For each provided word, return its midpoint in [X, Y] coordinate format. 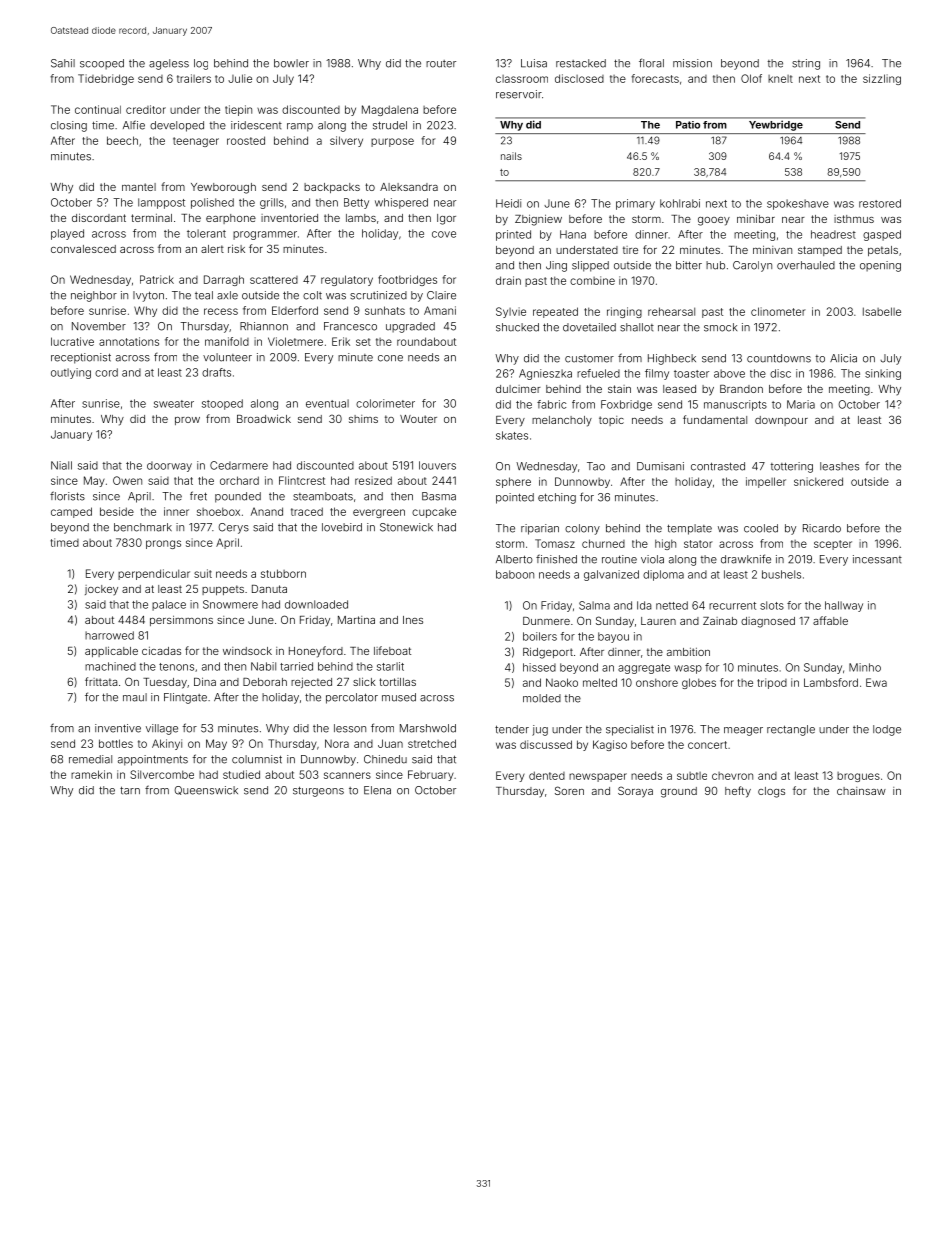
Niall [61, 465]
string [806, 64]
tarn [130, 790]
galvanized [611, 575]
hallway [844, 606]
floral [651, 63]
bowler [291, 63]
